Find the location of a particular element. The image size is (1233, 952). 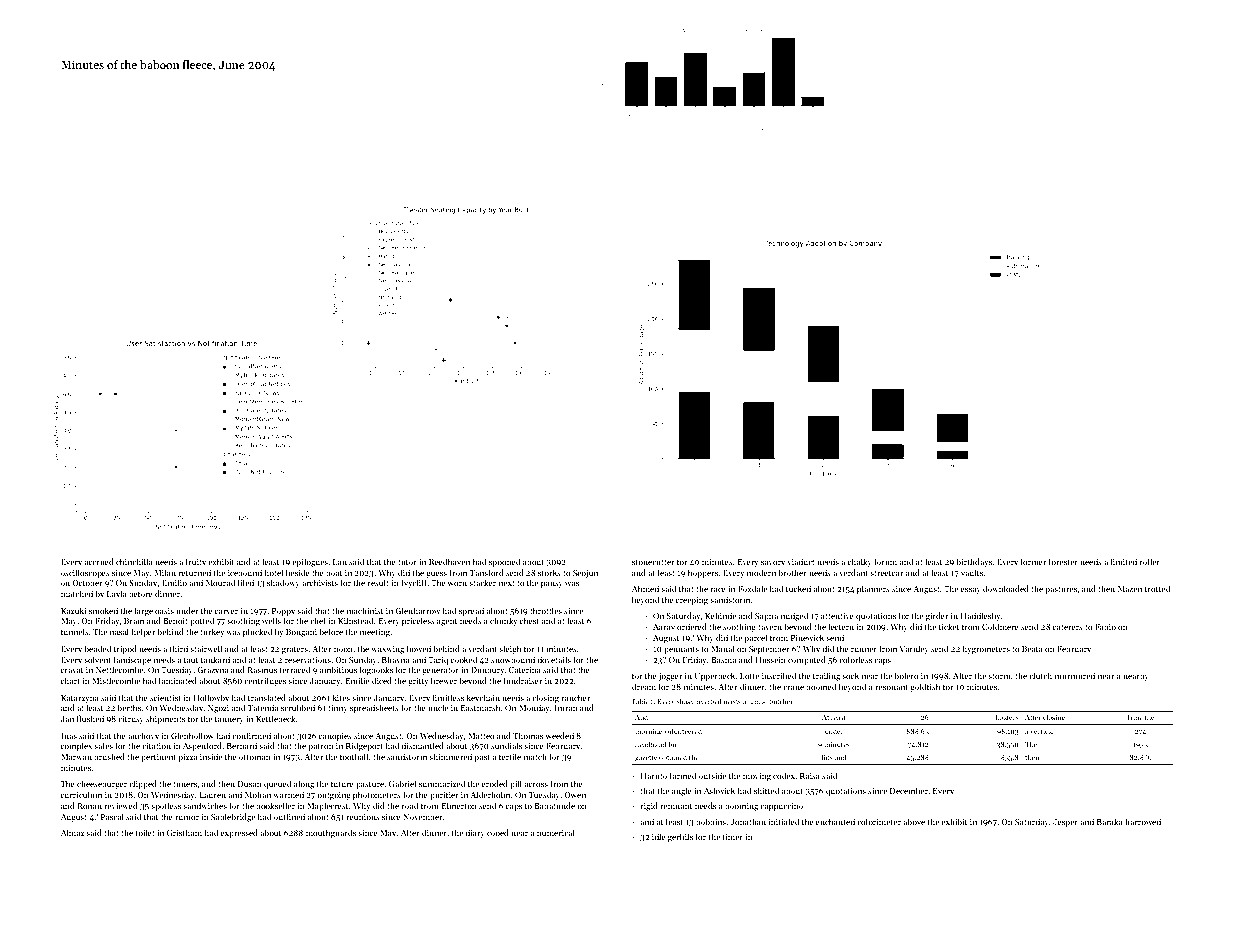

murmured is located at coordinates (1075, 675).
